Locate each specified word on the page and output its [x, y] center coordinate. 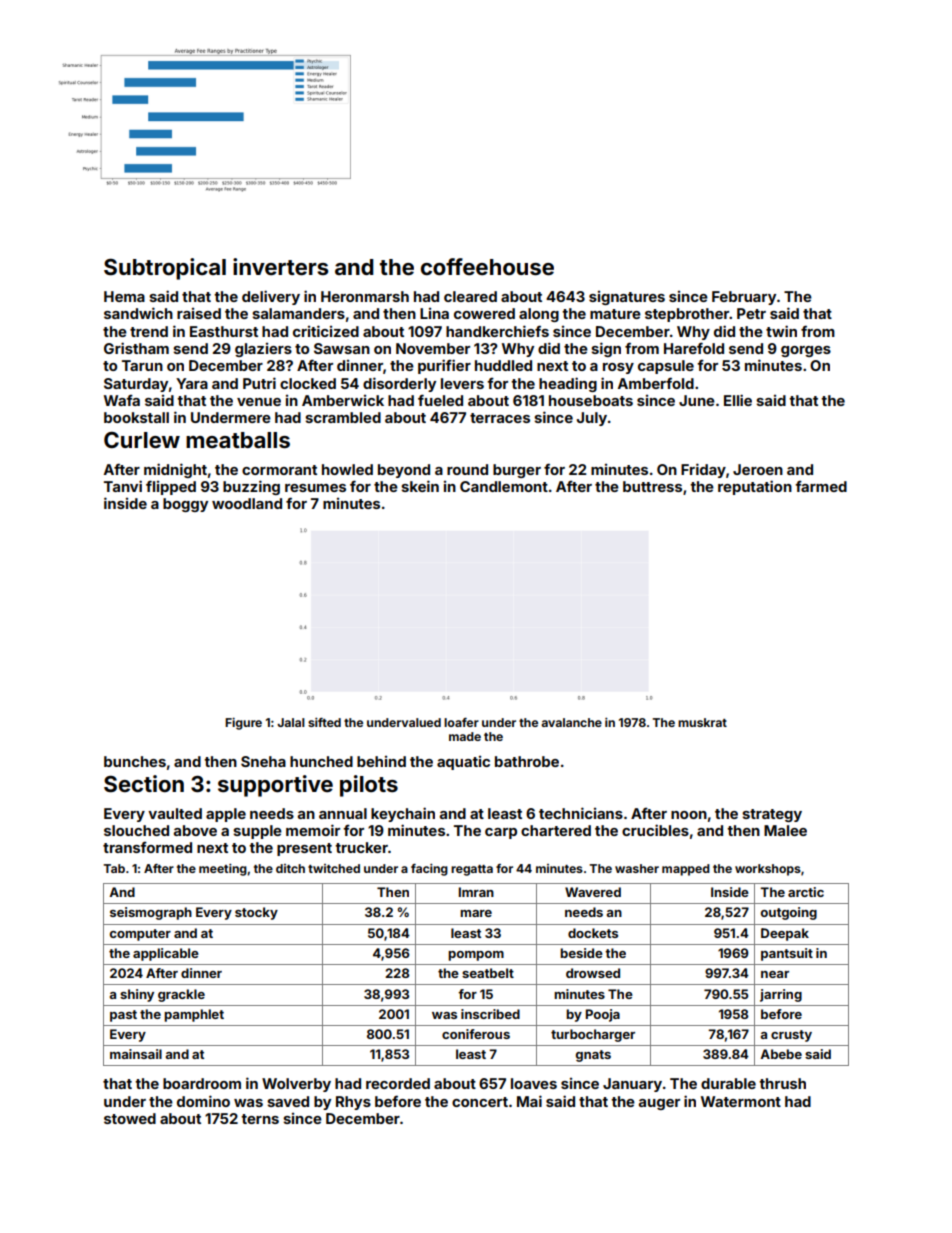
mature [615, 314]
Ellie [738, 400]
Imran [476, 892]
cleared [470, 296]
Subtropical [165, 269]
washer [637, 868]
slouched [136, 830]
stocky [256, 913]
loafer [461, 722]
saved [288, 1101]
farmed [821, 486]
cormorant [279, 470]
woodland [247, 503]
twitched [334, 868]
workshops [768, 870]
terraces [500, 418]
